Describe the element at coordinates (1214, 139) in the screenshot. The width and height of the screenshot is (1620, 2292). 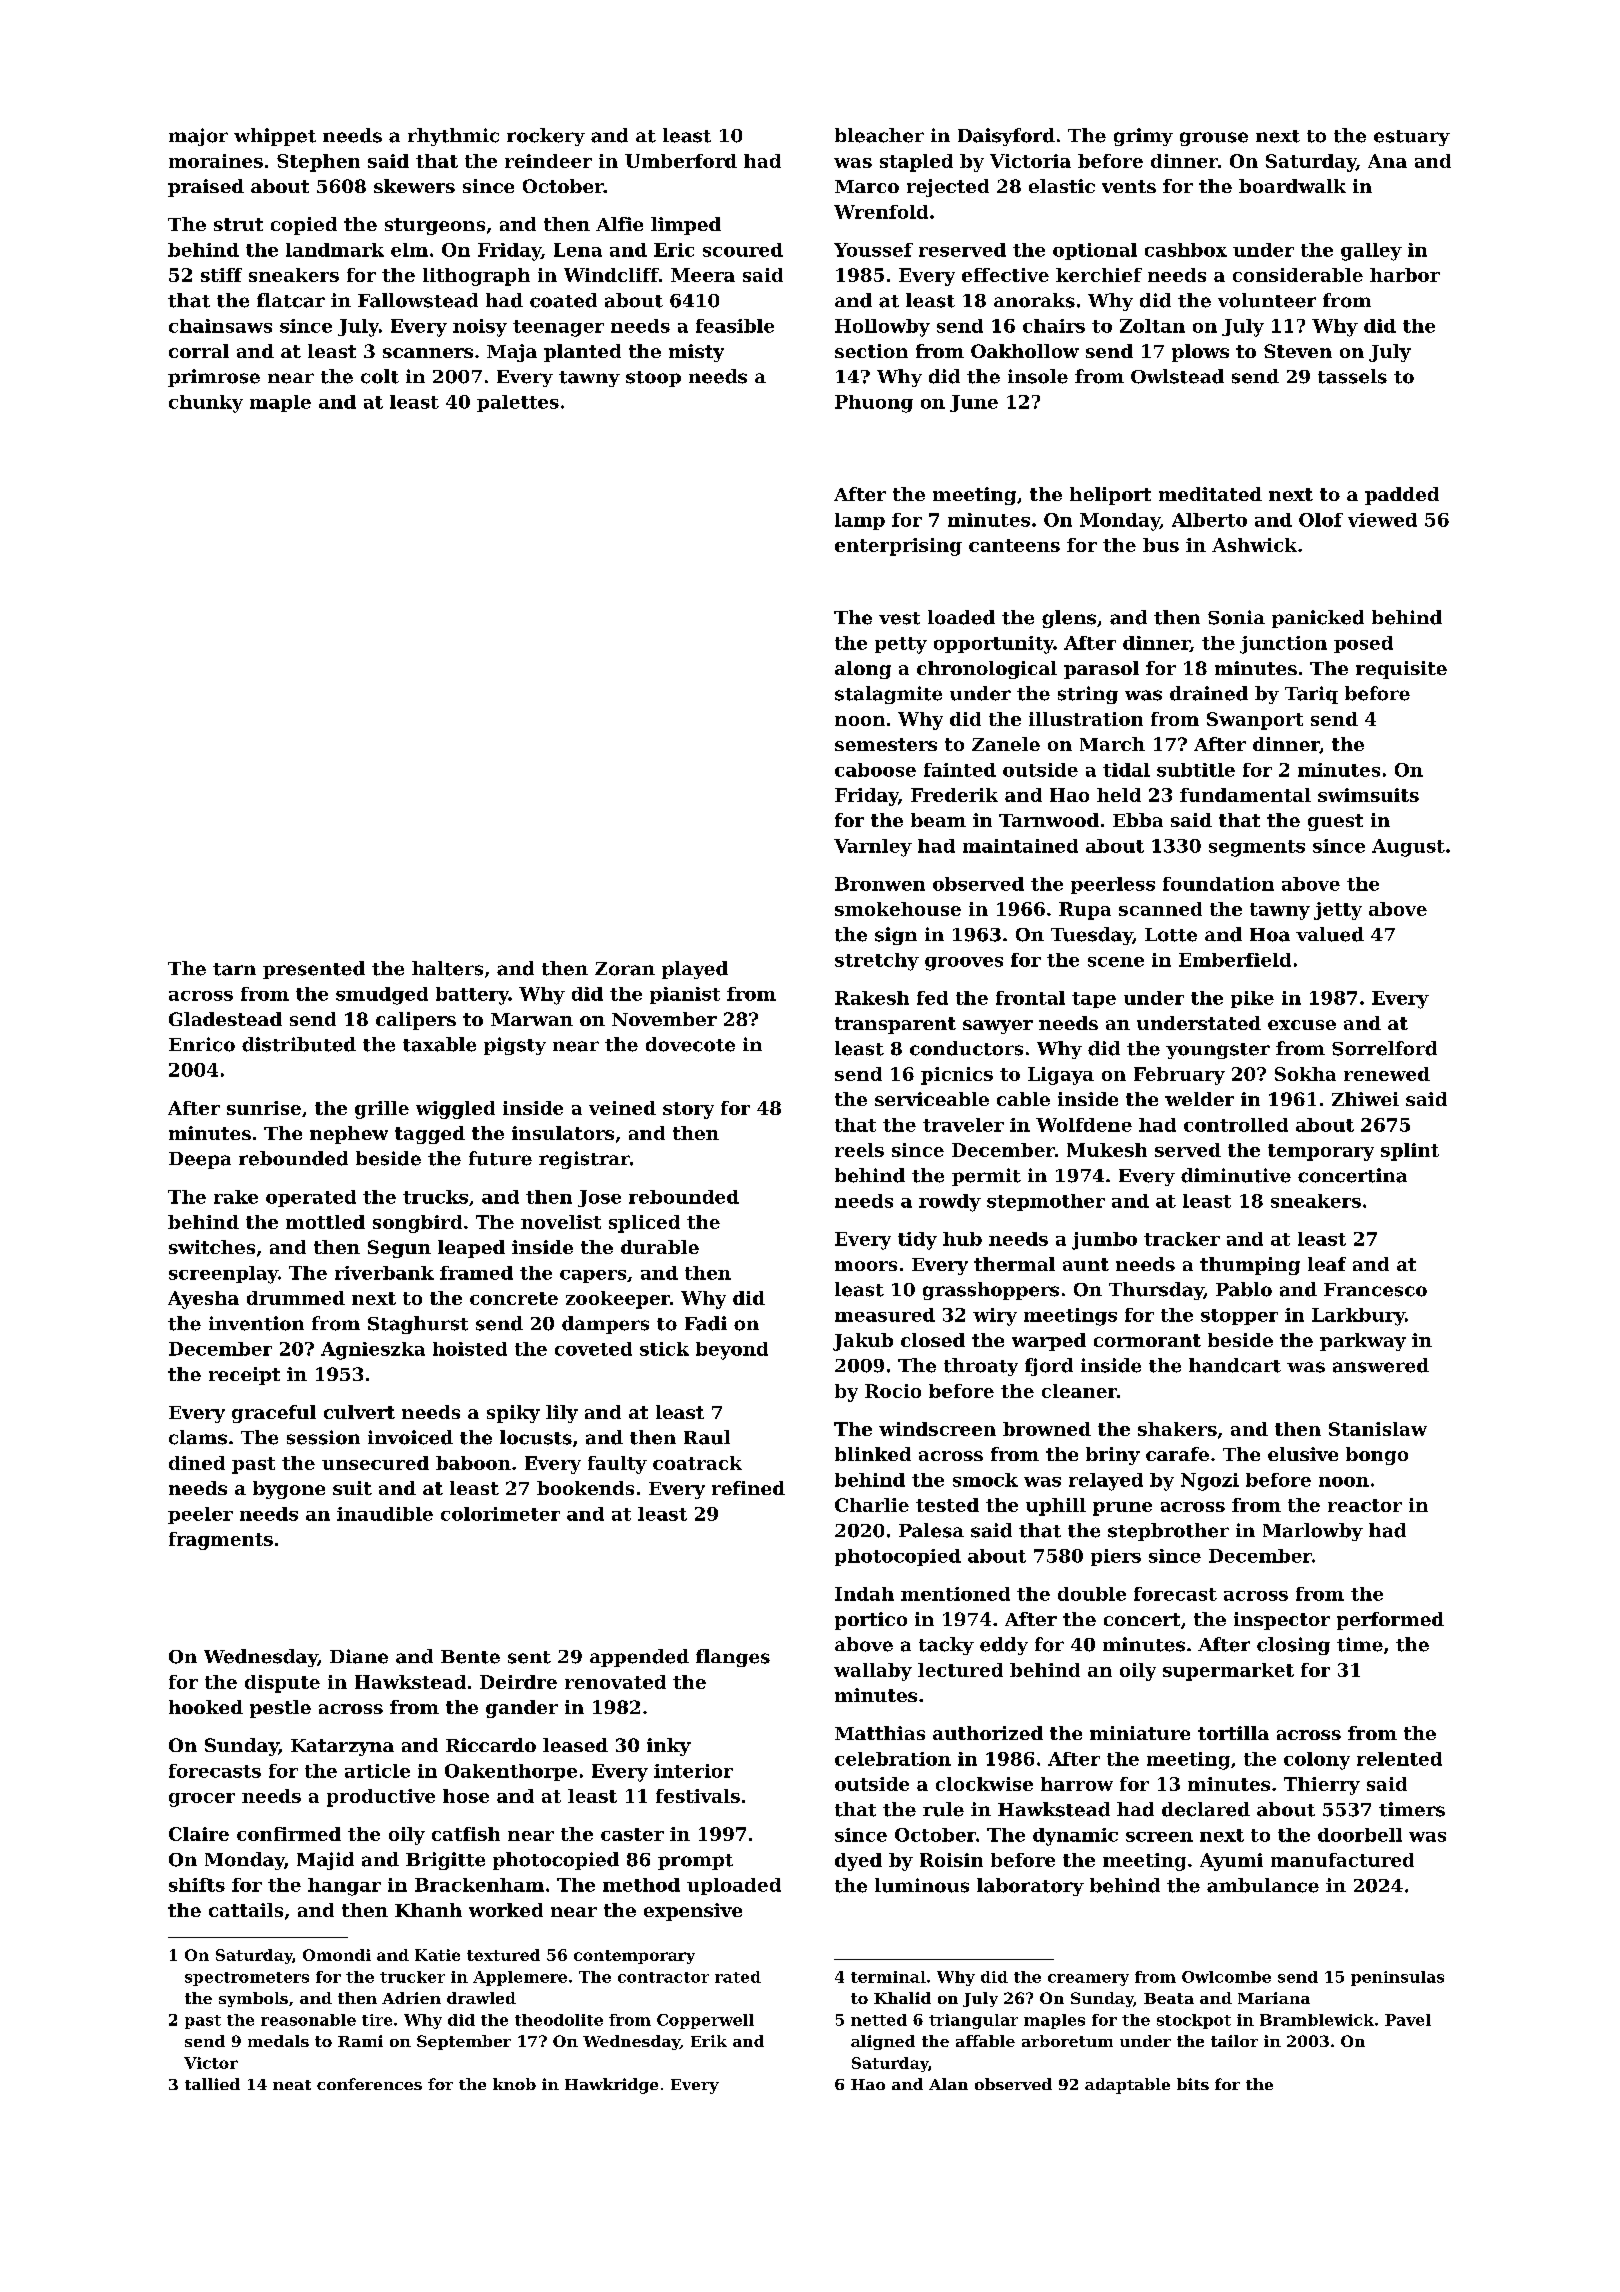
I see `grouse` at that location.
